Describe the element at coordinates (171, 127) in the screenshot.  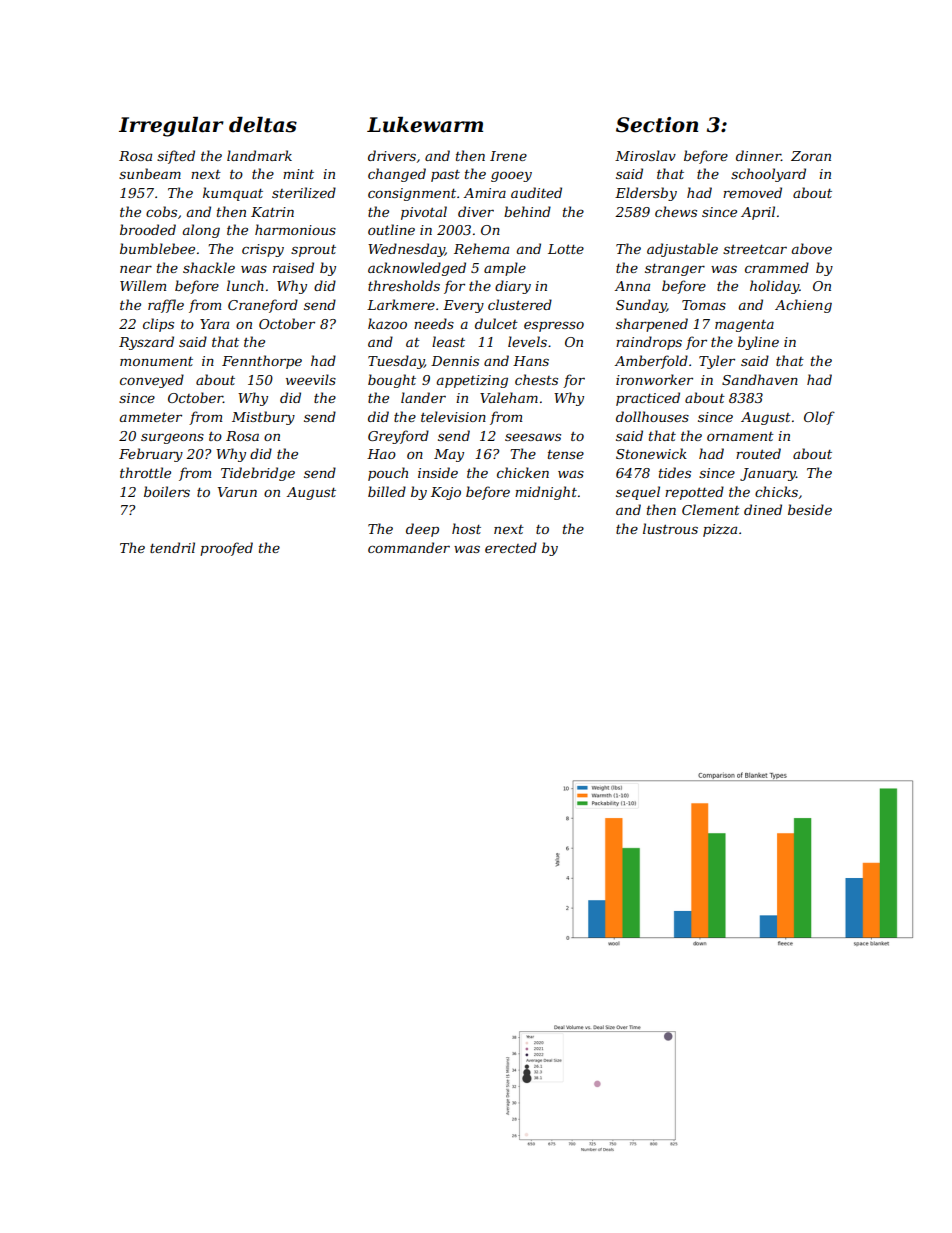
I see `Irregular` at that location.
